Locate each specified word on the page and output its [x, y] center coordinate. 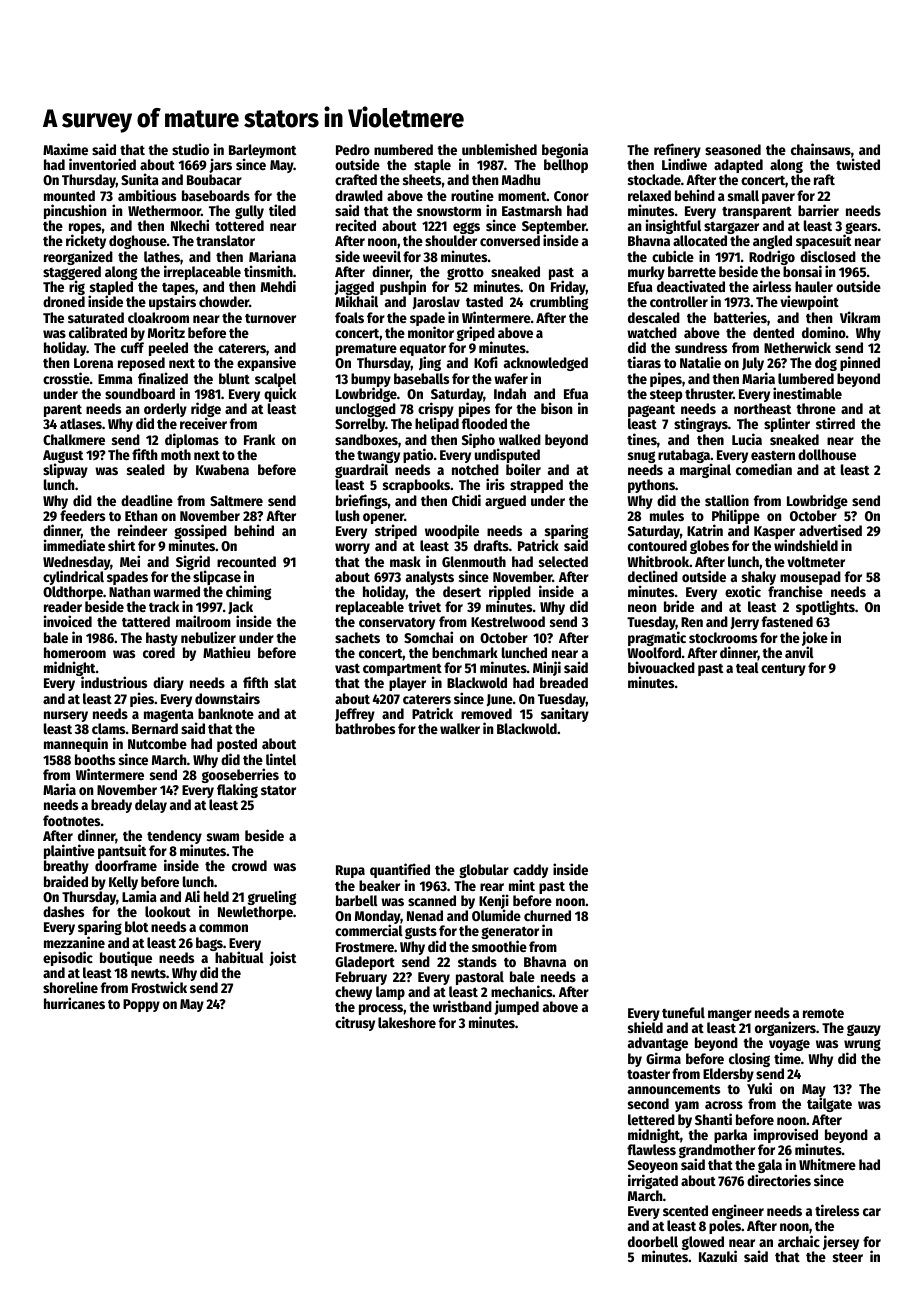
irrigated [653, 1181]
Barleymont [262, 151]
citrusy [355, 1023]
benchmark [465, 652]
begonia [565, 150]
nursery [66, 716]
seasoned [733, 149]
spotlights [825, 608]
